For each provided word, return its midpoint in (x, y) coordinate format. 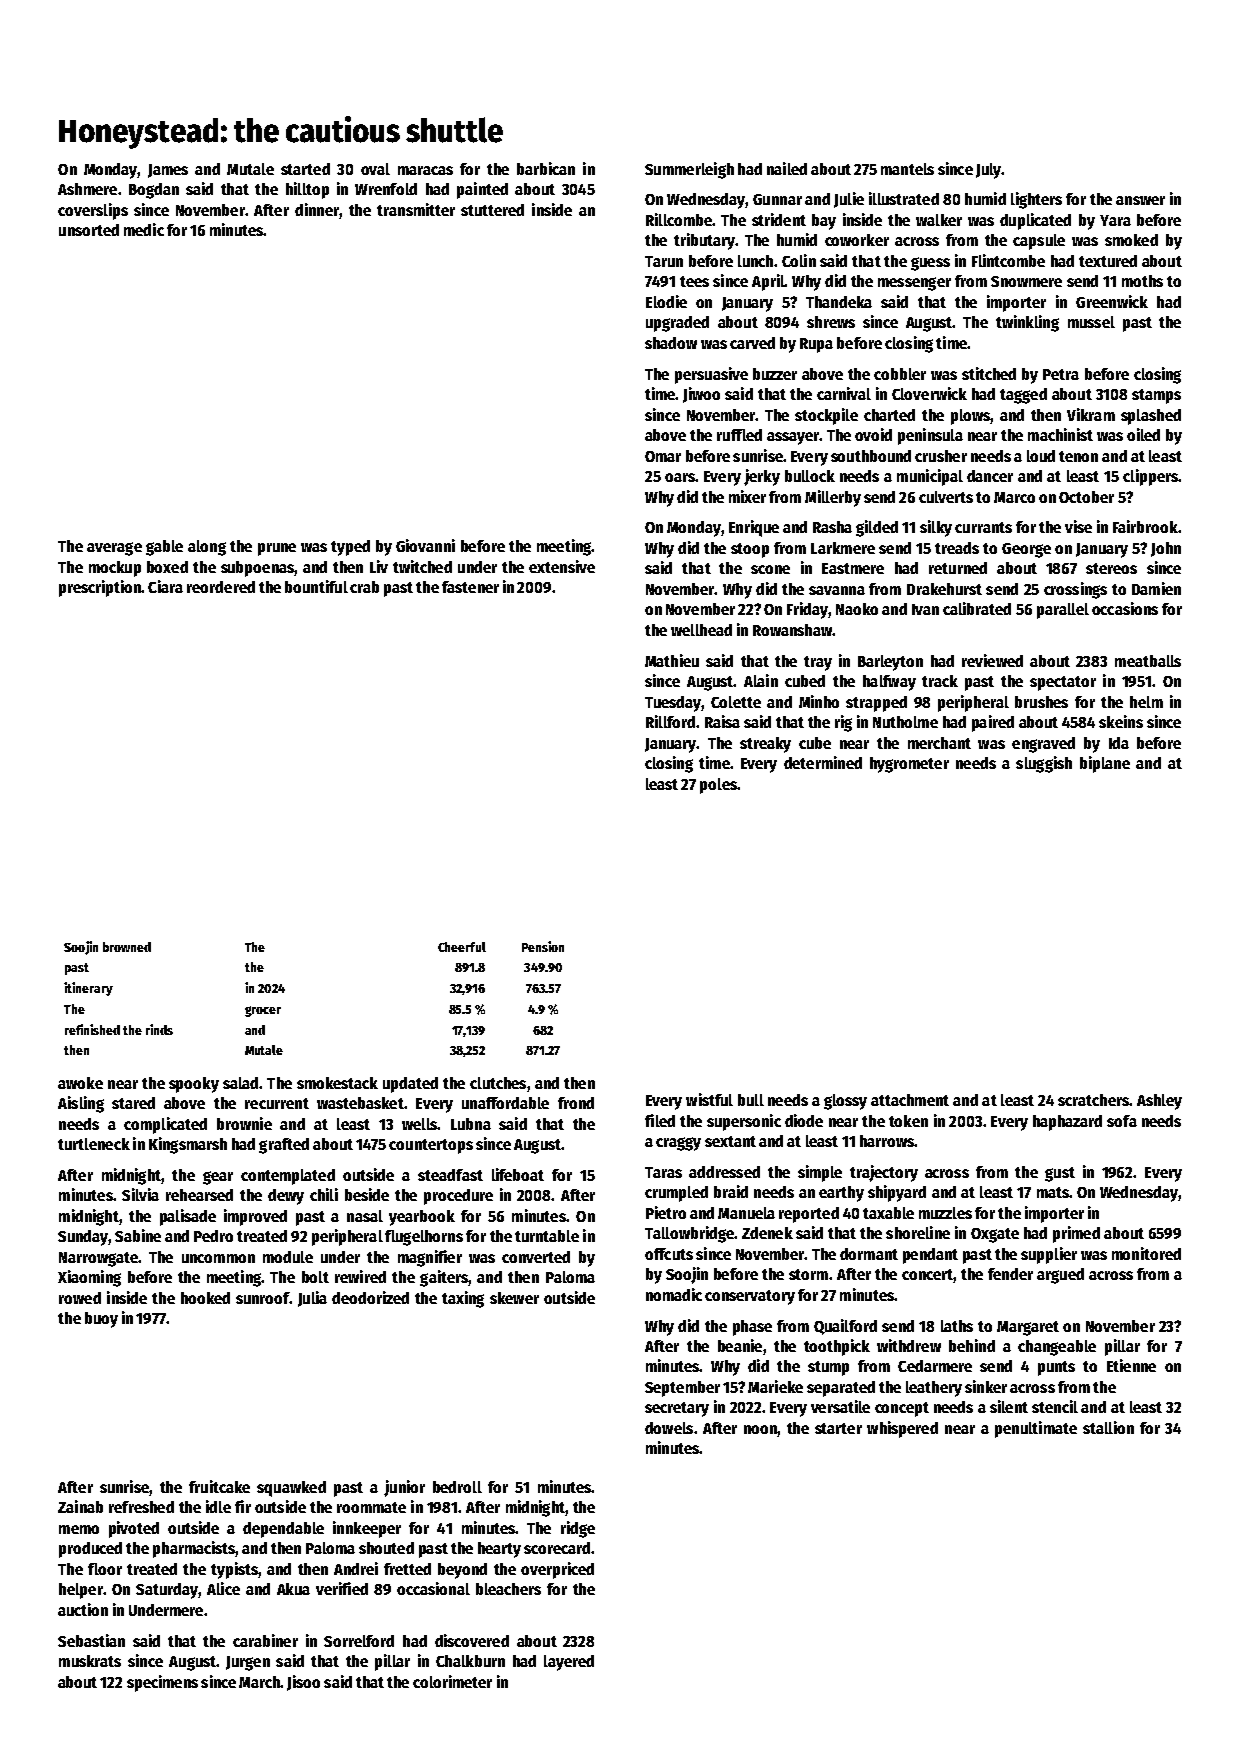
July (989, 171)
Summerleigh (689, 170)
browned (127, 947)
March (260, 1682)
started (305, 169)
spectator (1063, 683)
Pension (543, 946)
